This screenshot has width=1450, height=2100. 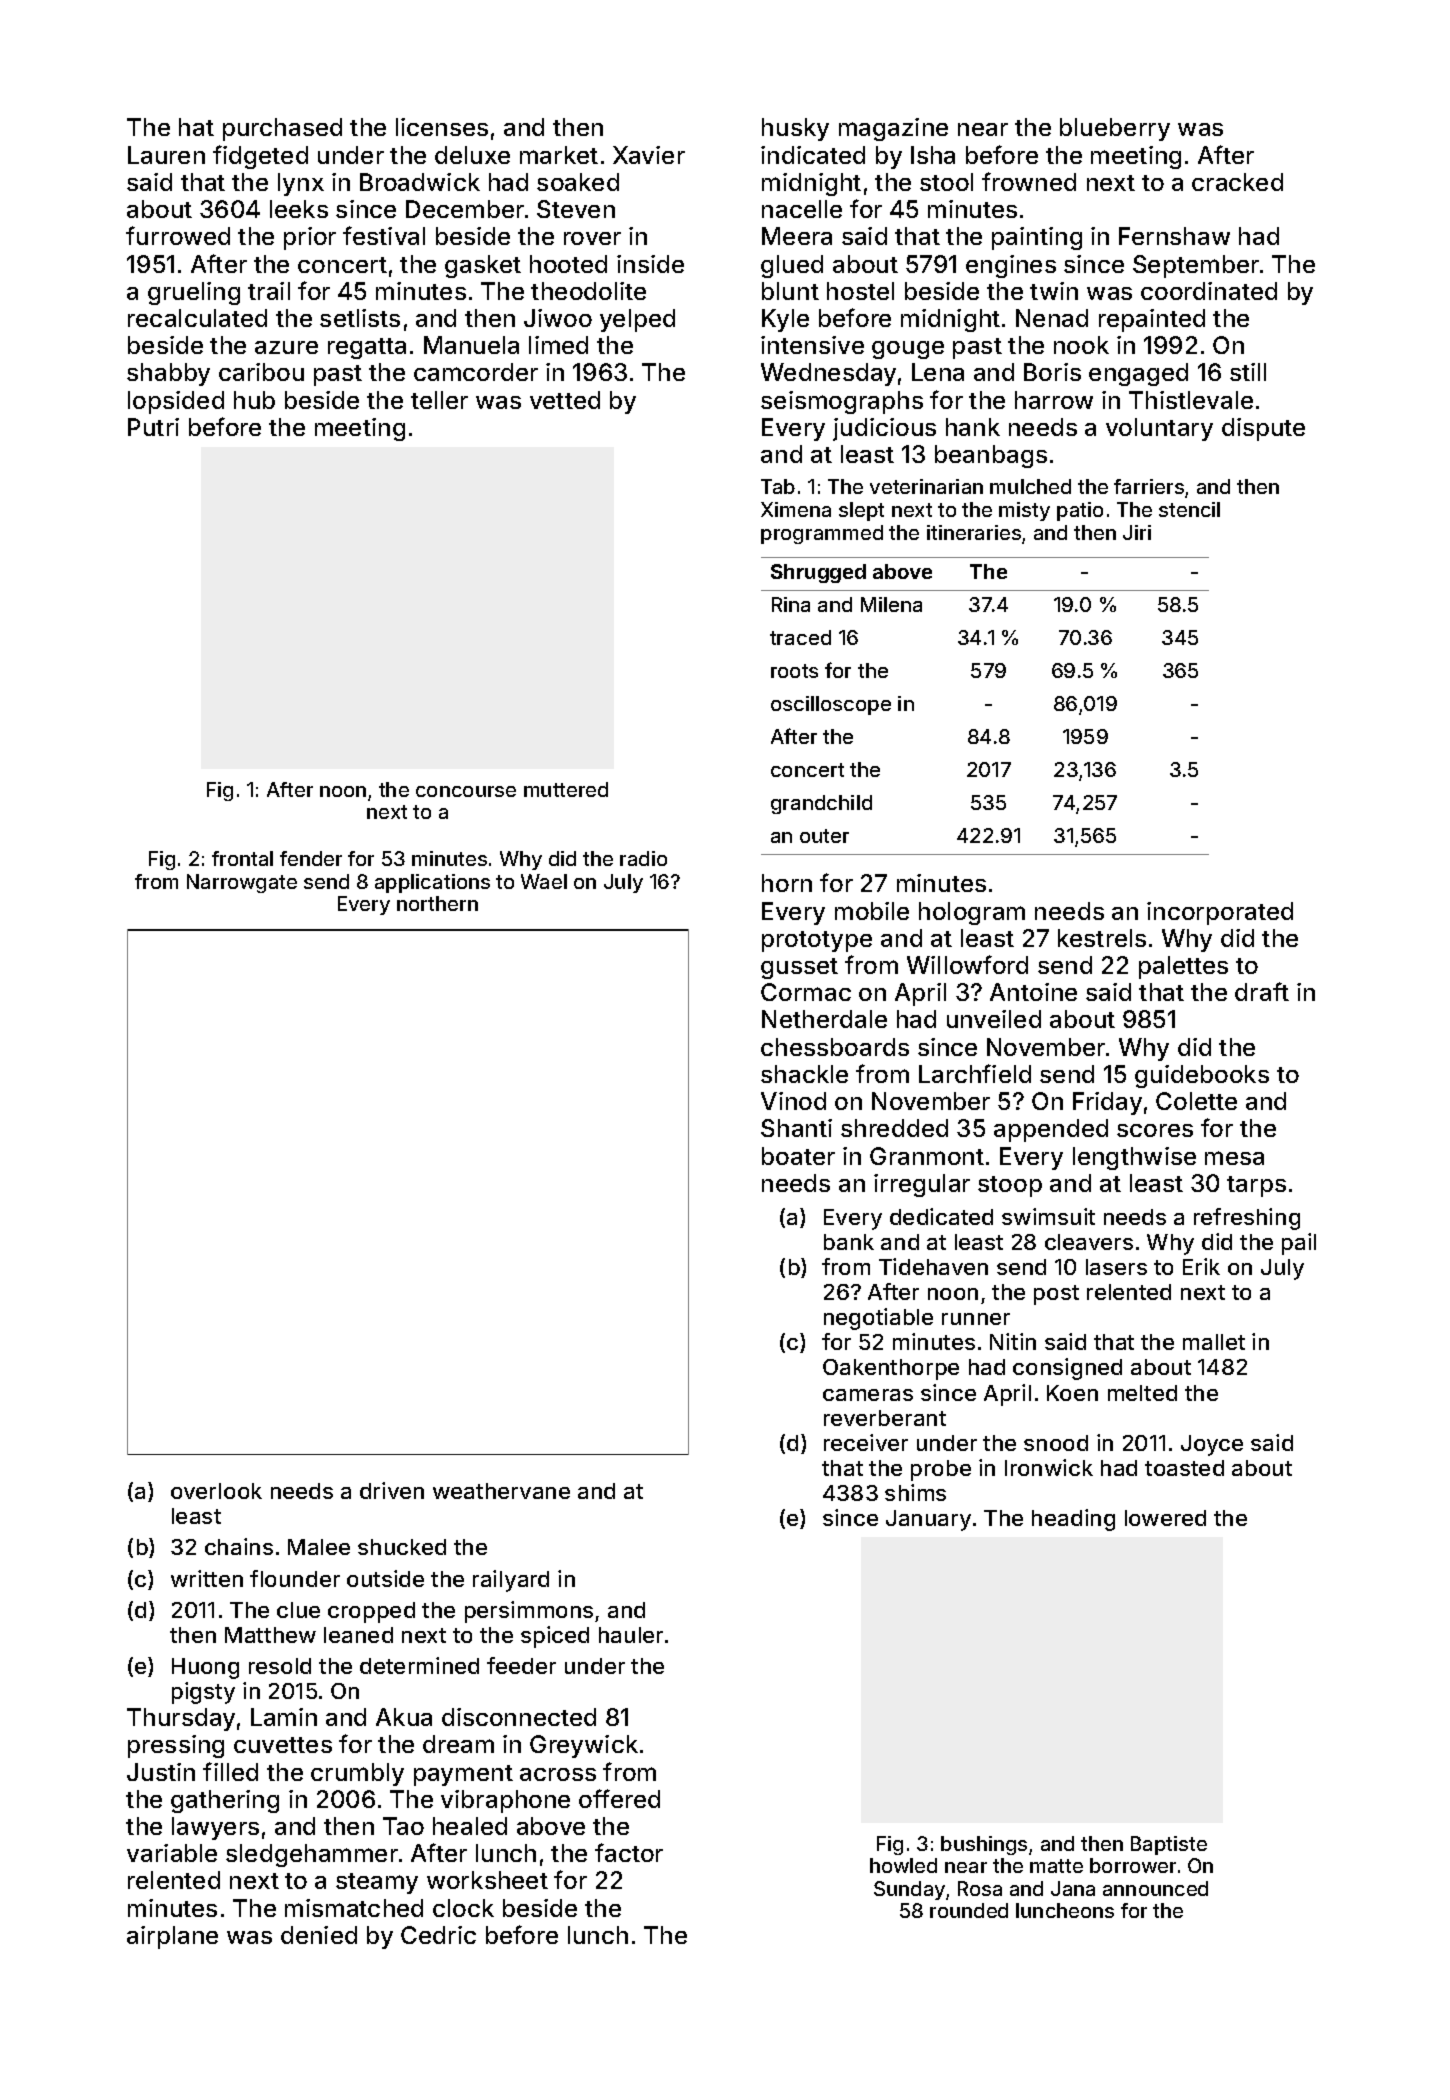 I want to click on recalculated, so click(x=197, y=318).
